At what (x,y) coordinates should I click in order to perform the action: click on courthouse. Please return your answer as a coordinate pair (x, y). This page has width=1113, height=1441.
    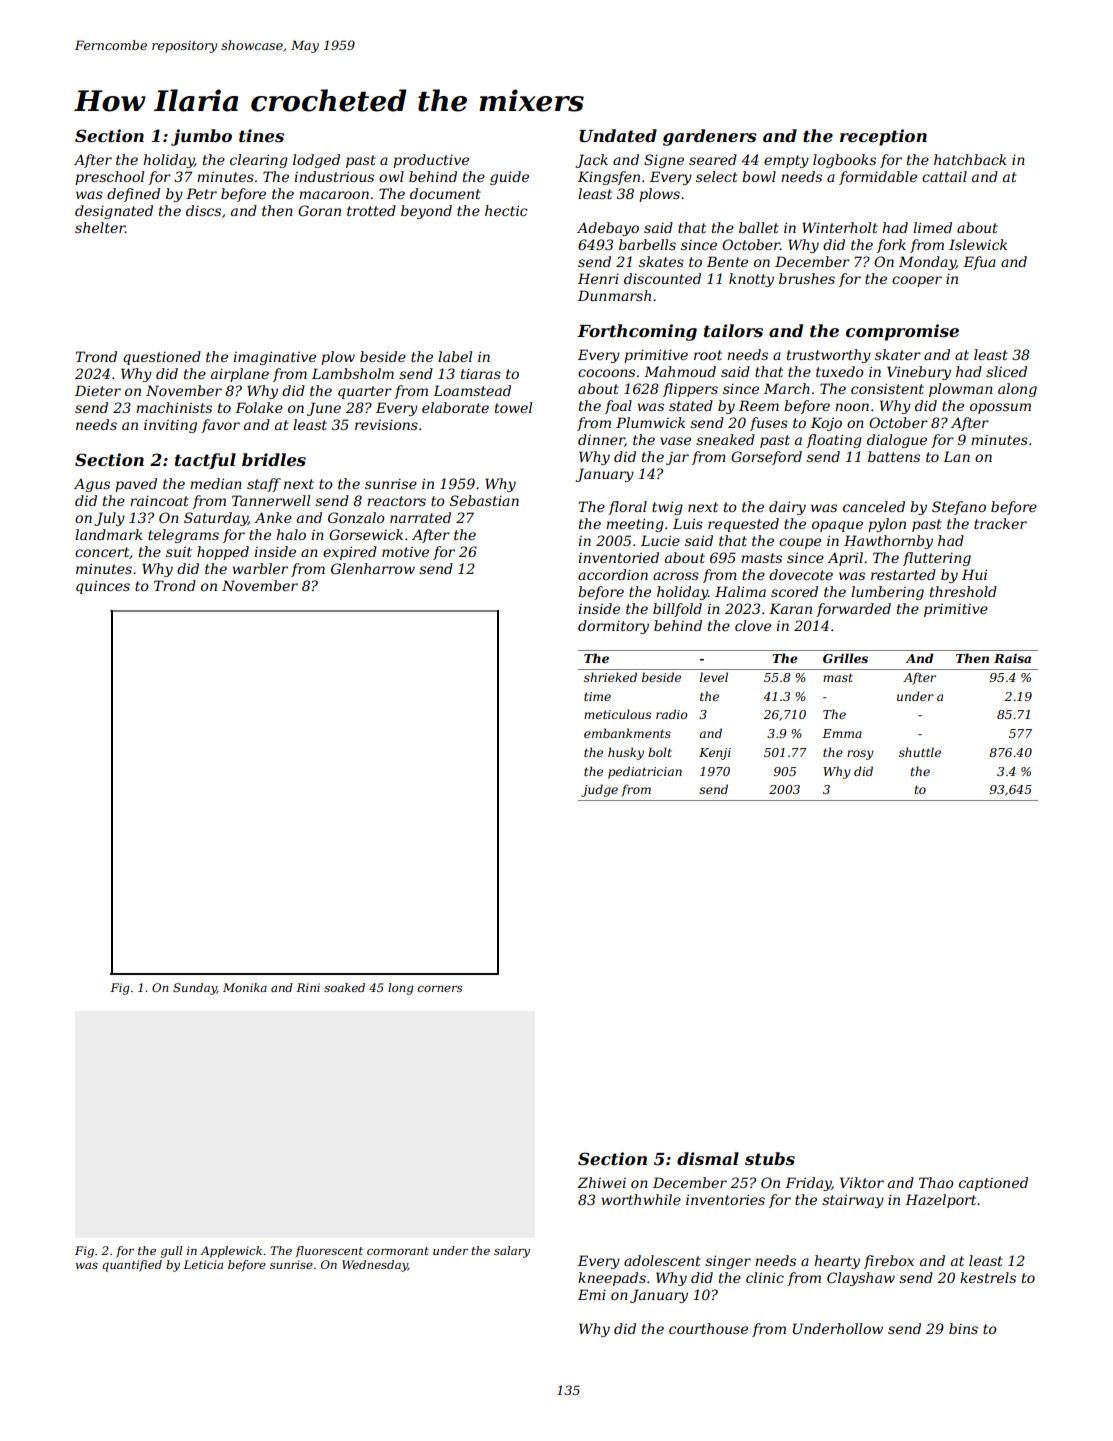
    Looking at the image, I should click on (708, 1328).
